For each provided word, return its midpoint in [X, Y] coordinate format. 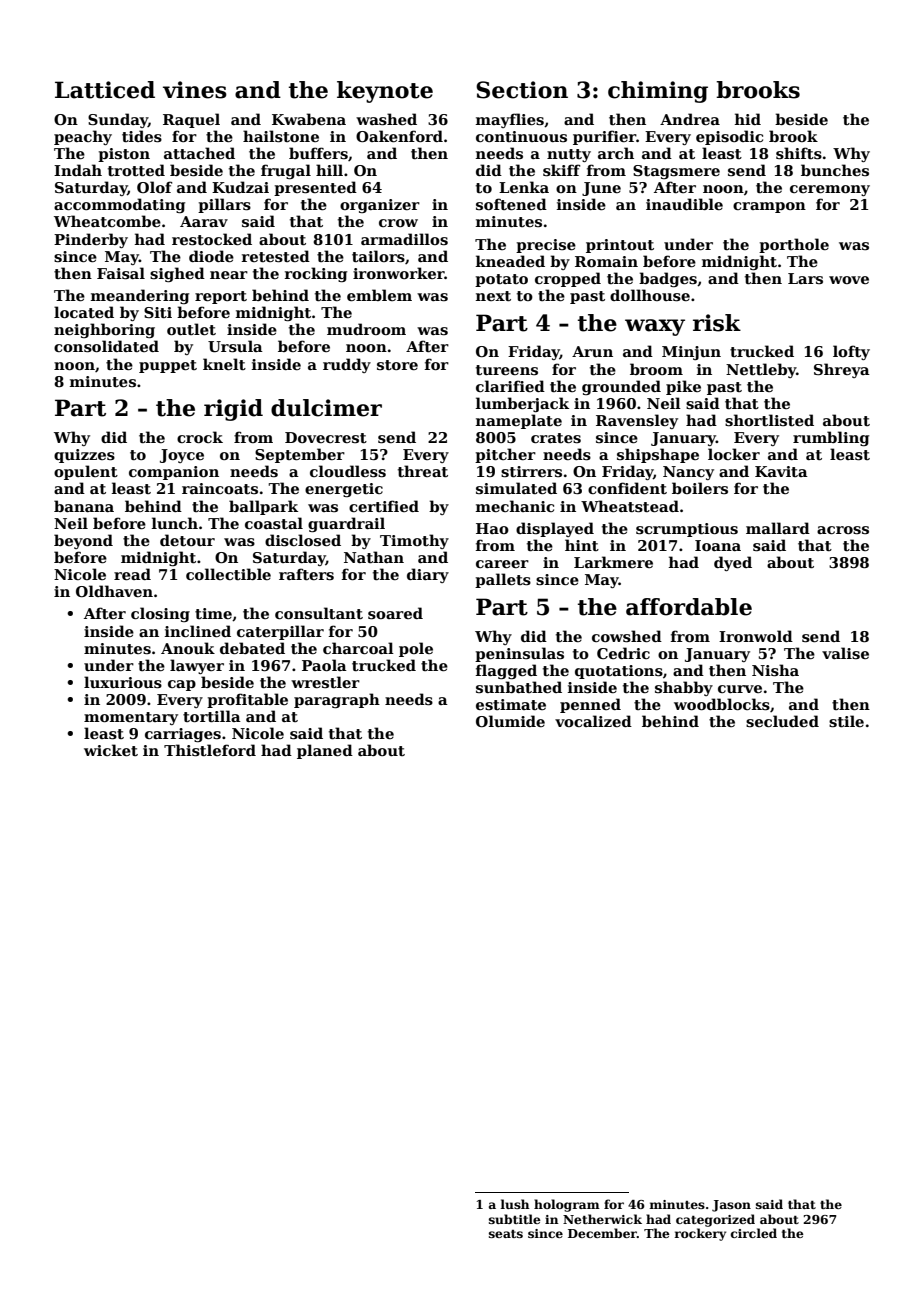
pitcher [505, 455]
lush [515, 1204]
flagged [506, 671]
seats [506, 1234]
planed [325, 751]
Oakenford [399, 136]
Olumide [510, 721]
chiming [658, 92]
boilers [700, 488]
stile [846, 721]
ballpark [263, 507]
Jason [731, 1206]
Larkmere [613, 562]
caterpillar [280, 632]
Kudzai [240, 187]
